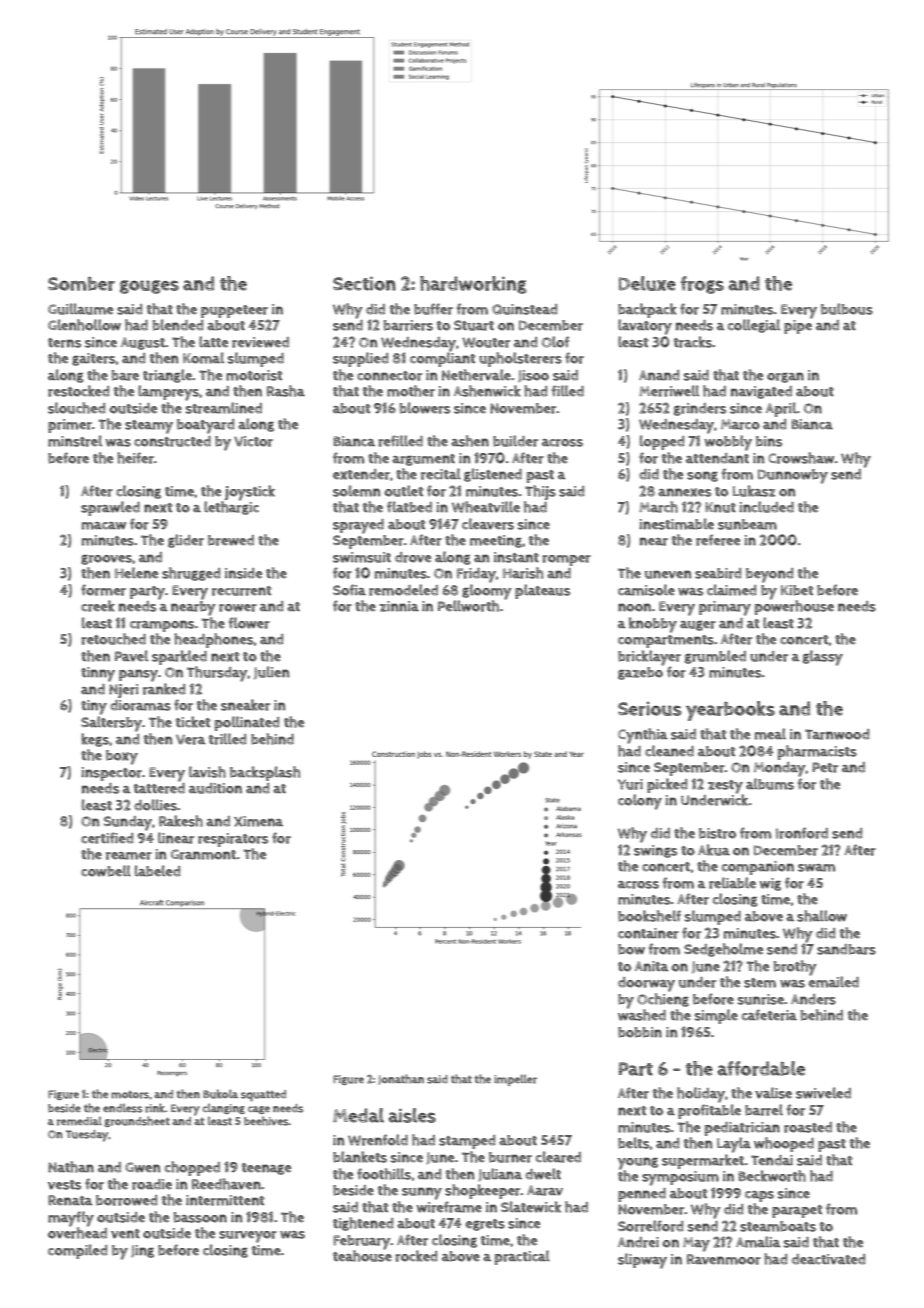  What do you see at coordinates (643, 736) in the image?
I see `Cynthia` at bounding box center [643, 736].
